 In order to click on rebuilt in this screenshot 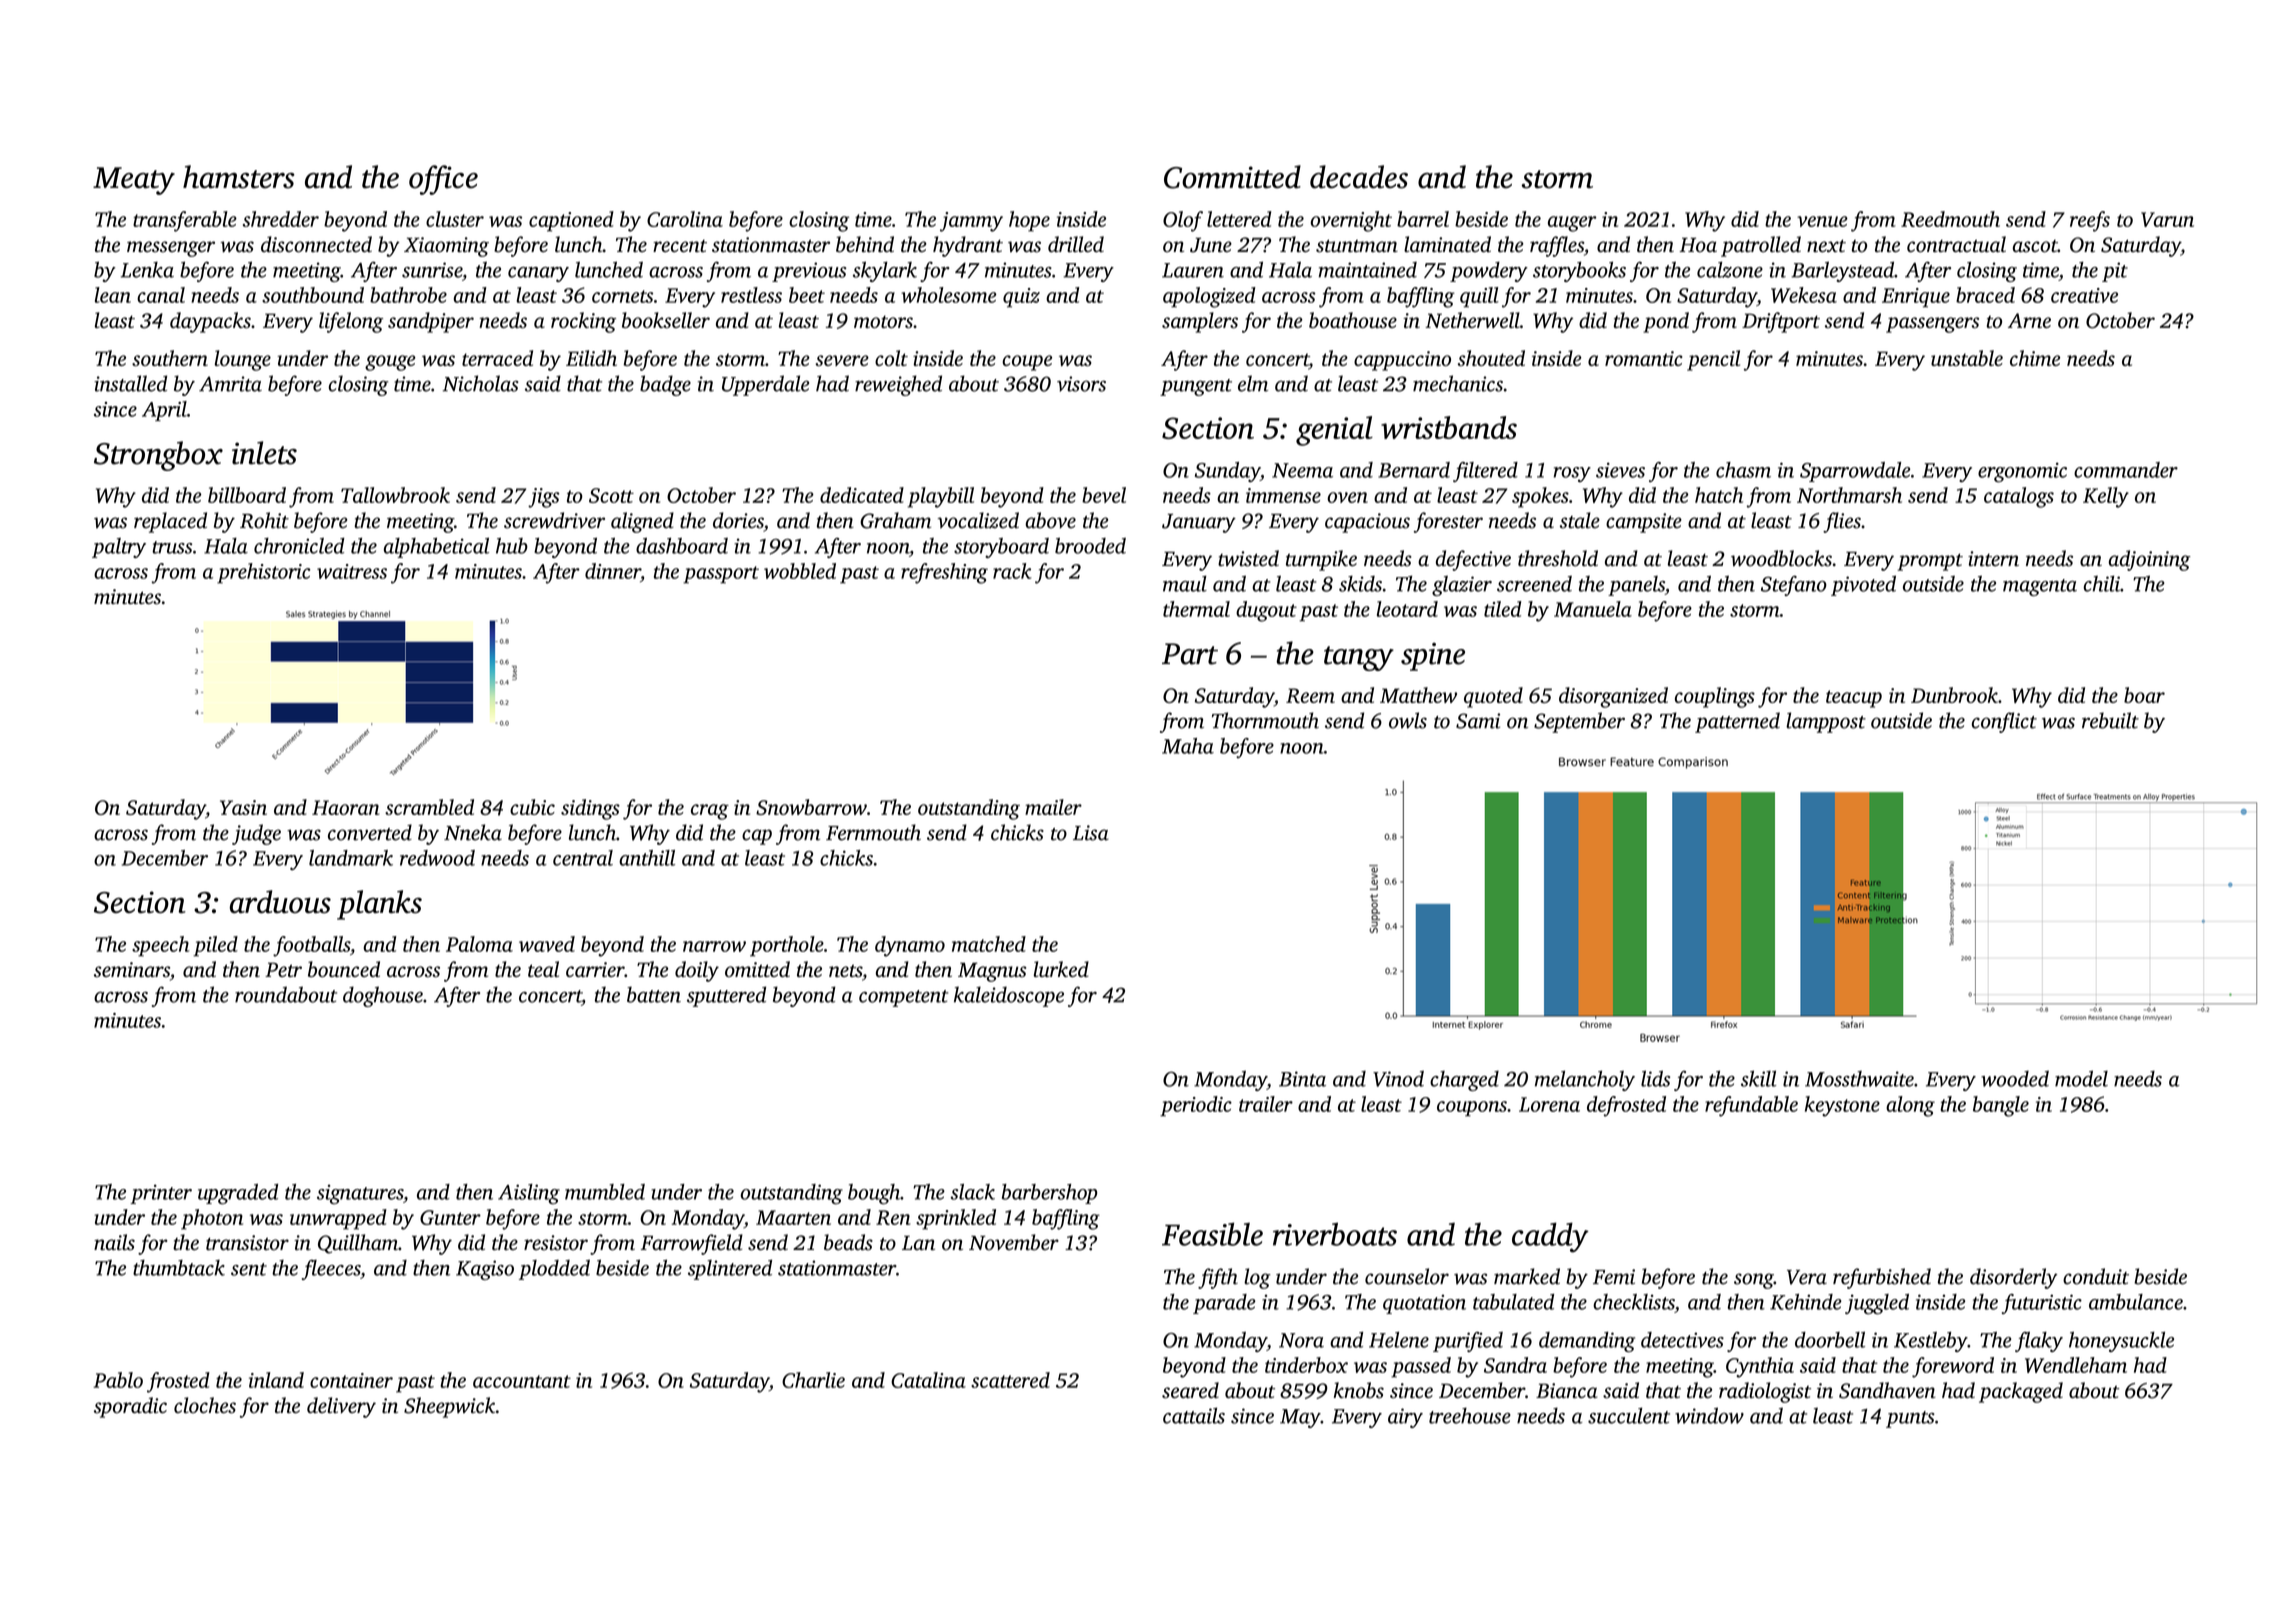, I will do `click(2110, 720)`.
